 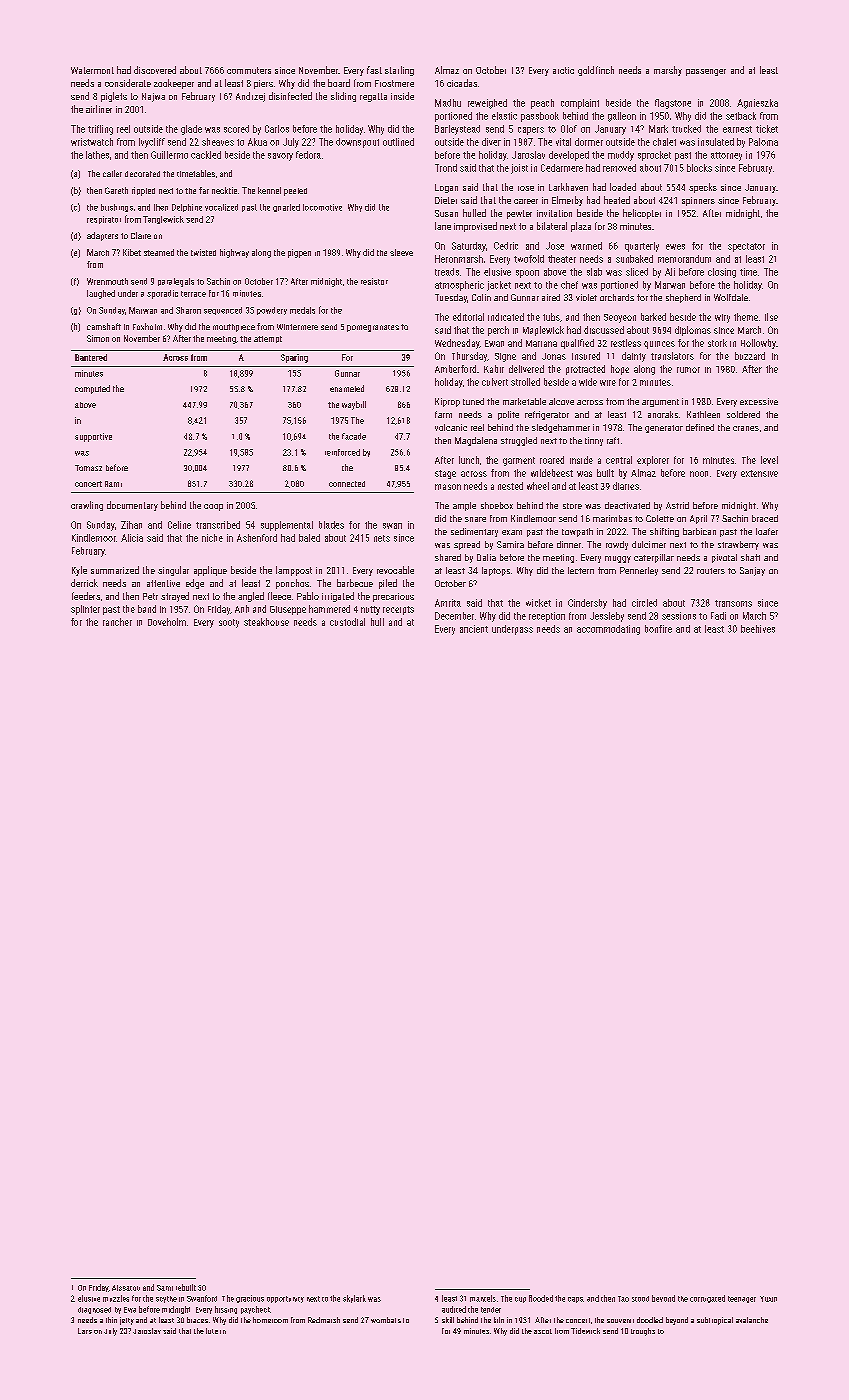 What do you see at coordinates (374, 70) in the screenshot?
I see `fast` at bounding box center [374, 70].
